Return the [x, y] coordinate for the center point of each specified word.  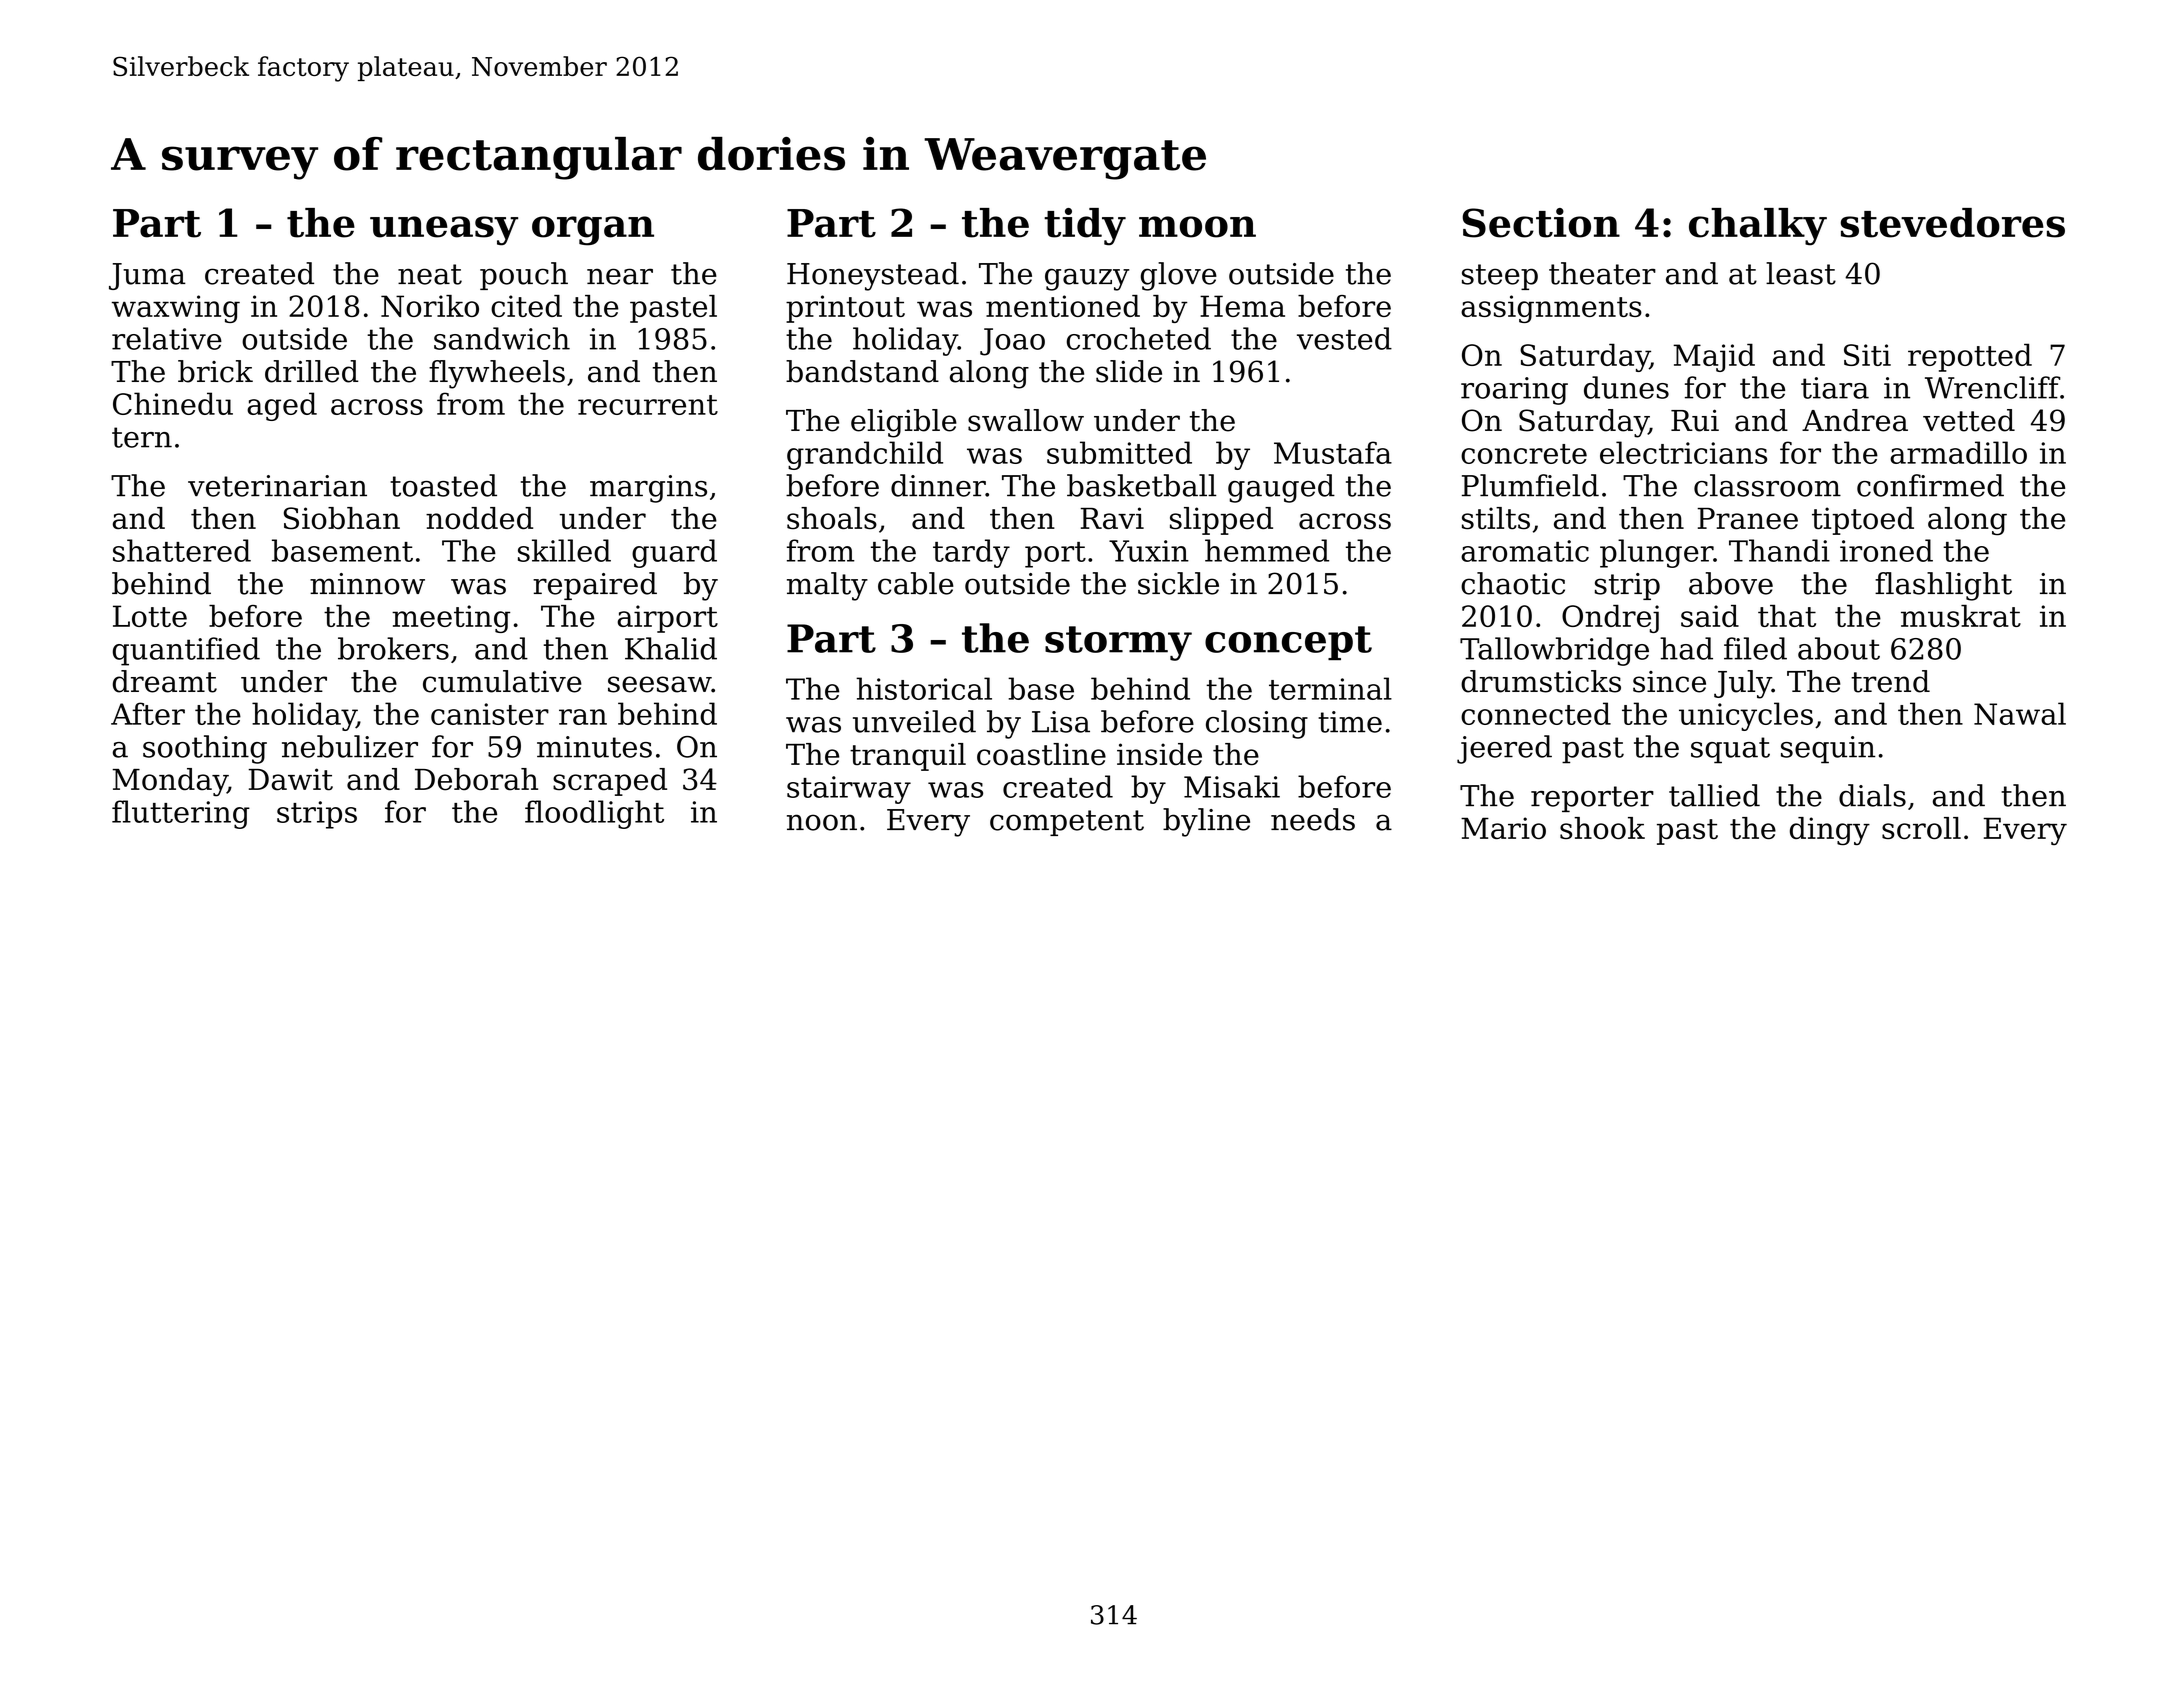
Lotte [150, 616]
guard [674, 553]
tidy [1085, 227]
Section [1541, 223]
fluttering [181, 814]
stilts [1496, 518]
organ [593, 231]
